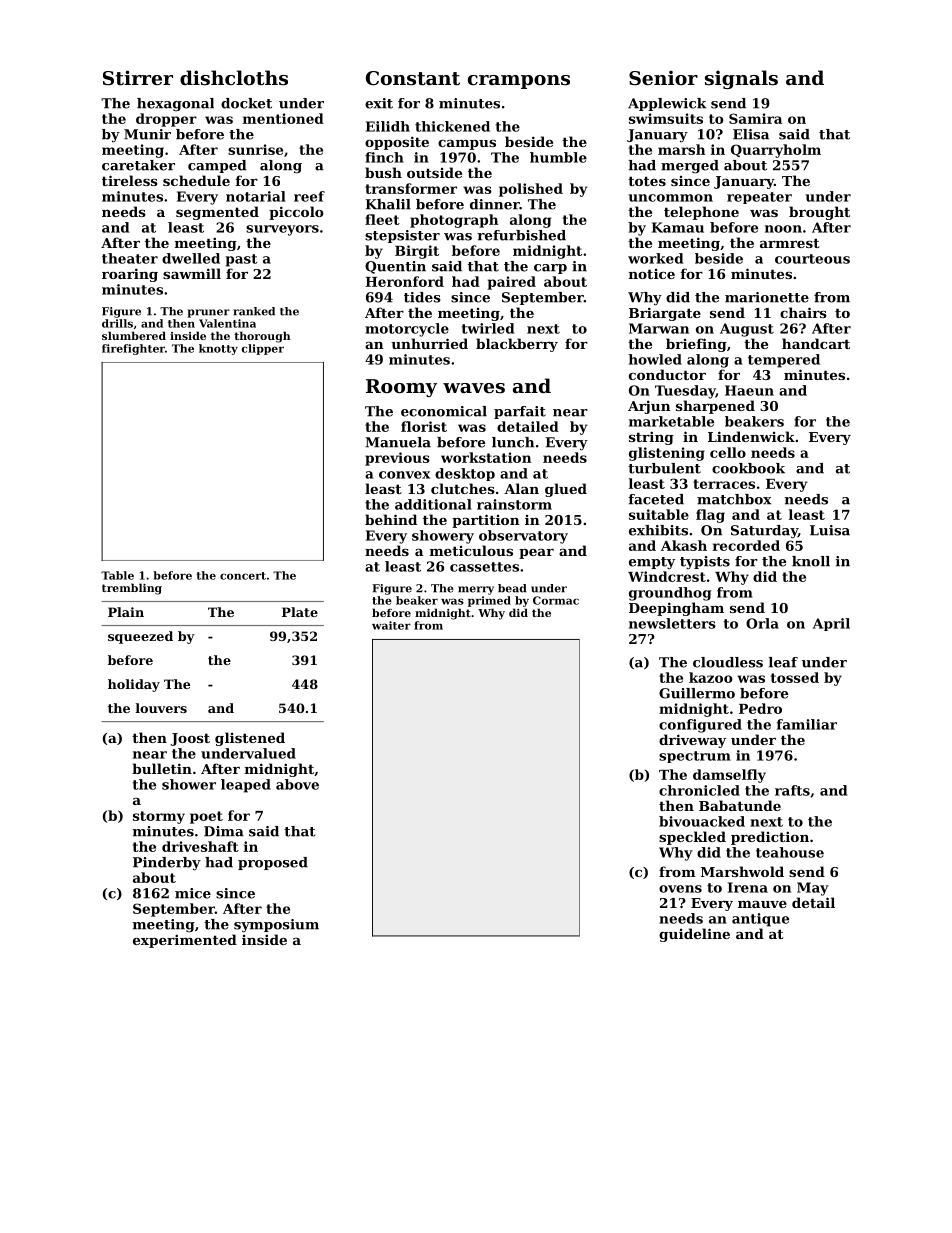  Describe the element at coordinates (193, 893) in the screenshot. I see `mice` at that location.
